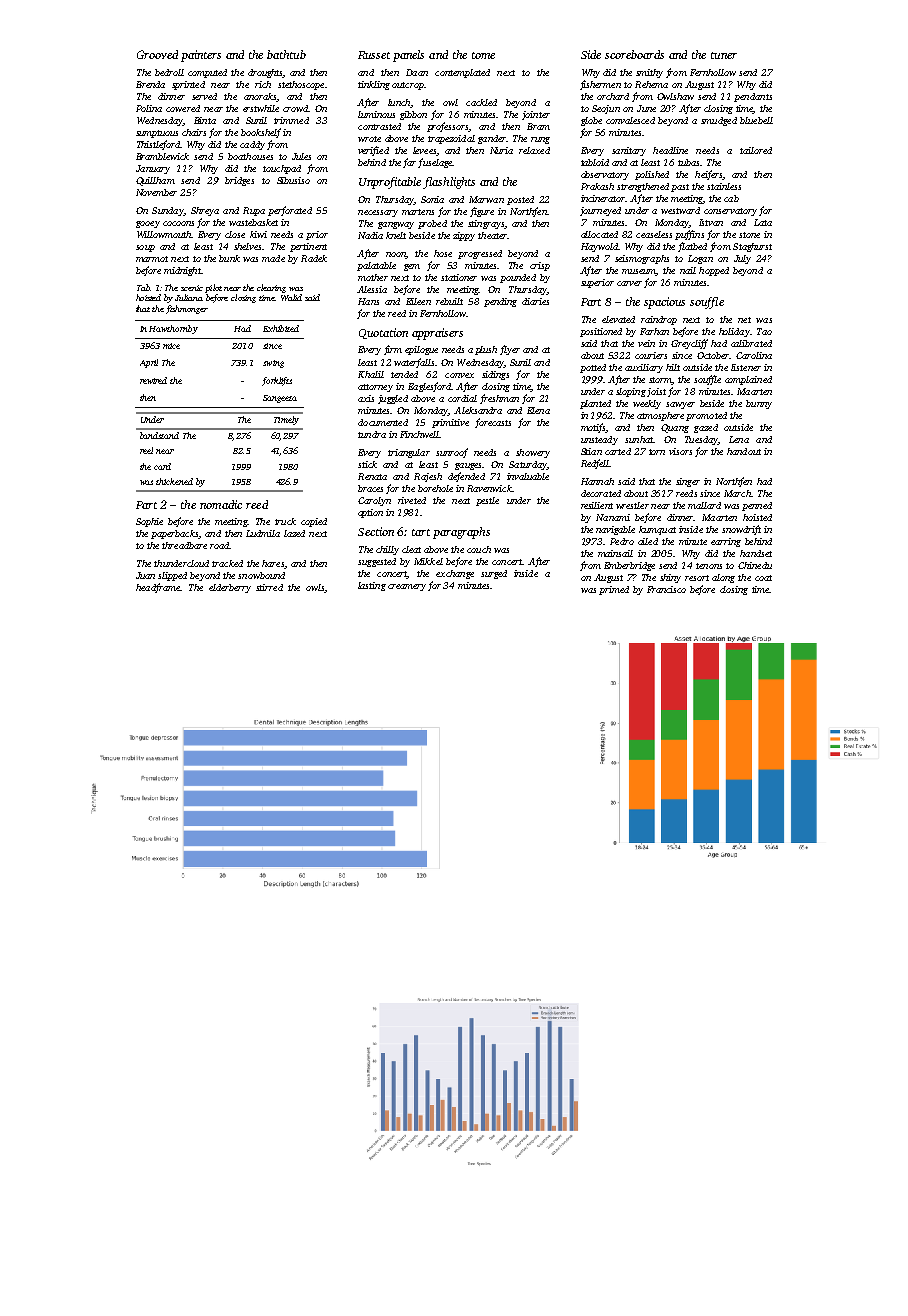  What do you see at coordinates (449, 183) in the image?
I see `flashlights` at bounding box center [449, 183].
